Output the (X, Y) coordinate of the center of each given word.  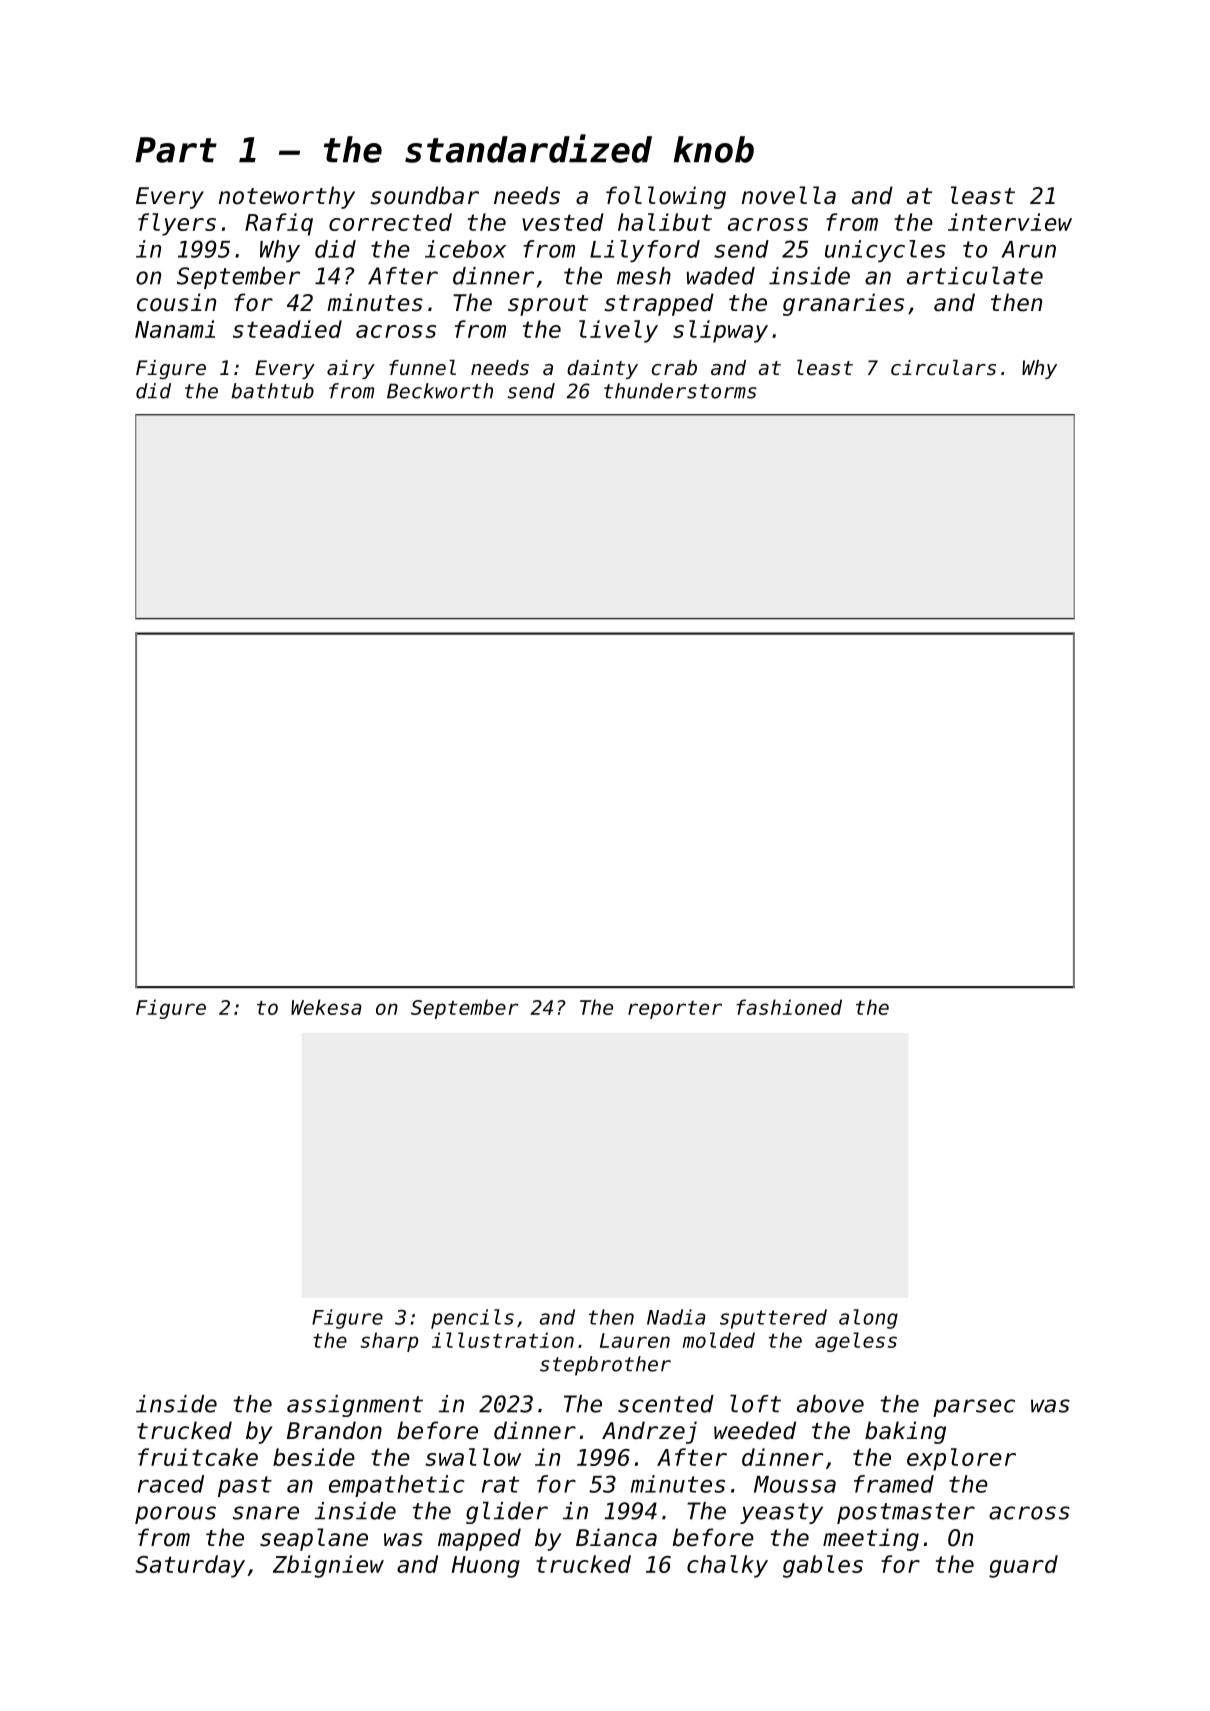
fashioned (789, 1007)
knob (714, 149)
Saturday (190, 1566)
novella (789, 195)
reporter (675, 1010)
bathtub (272, 391)
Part (176, 150)
